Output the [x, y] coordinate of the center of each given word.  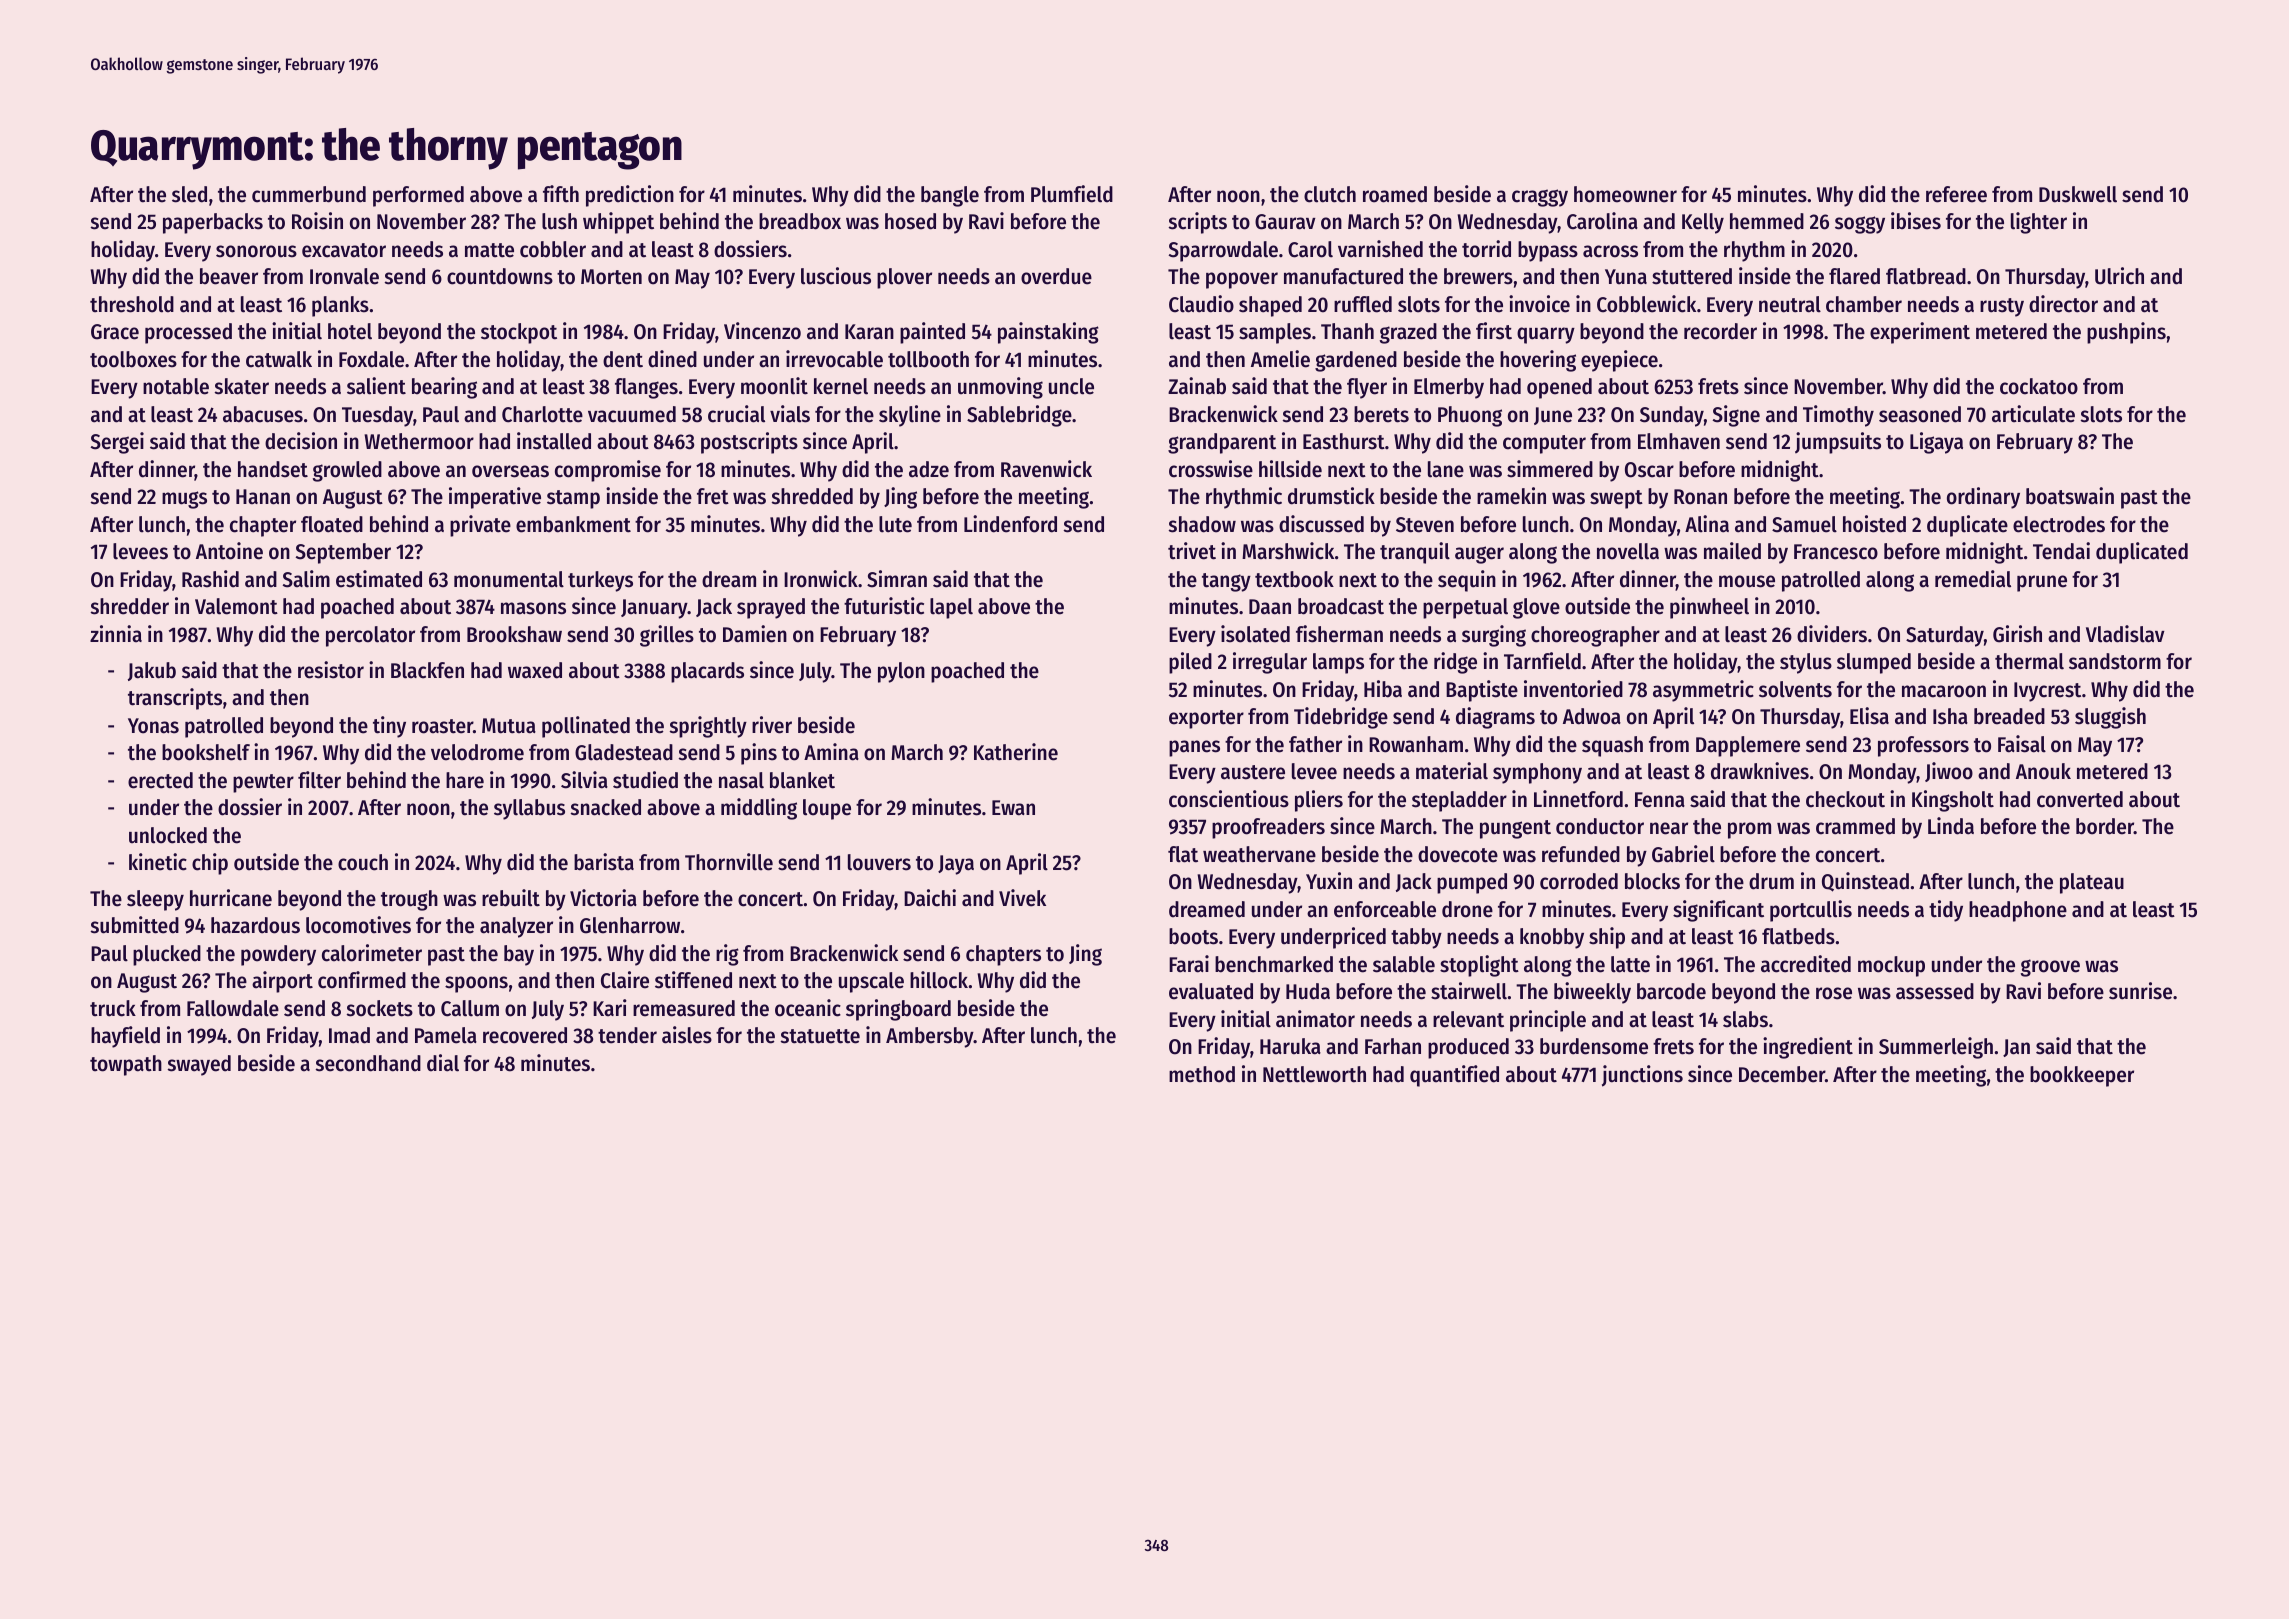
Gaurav [1285, 222]
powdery [278, 955]
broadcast [1341, 606]
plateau [2092, 883]
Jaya [956, 865]
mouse [1747, 581]
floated [332, 524]
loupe [827, 809]
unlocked [168, 835]
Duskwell [2078, 194]
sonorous [256, 251]
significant [1718, 911]
